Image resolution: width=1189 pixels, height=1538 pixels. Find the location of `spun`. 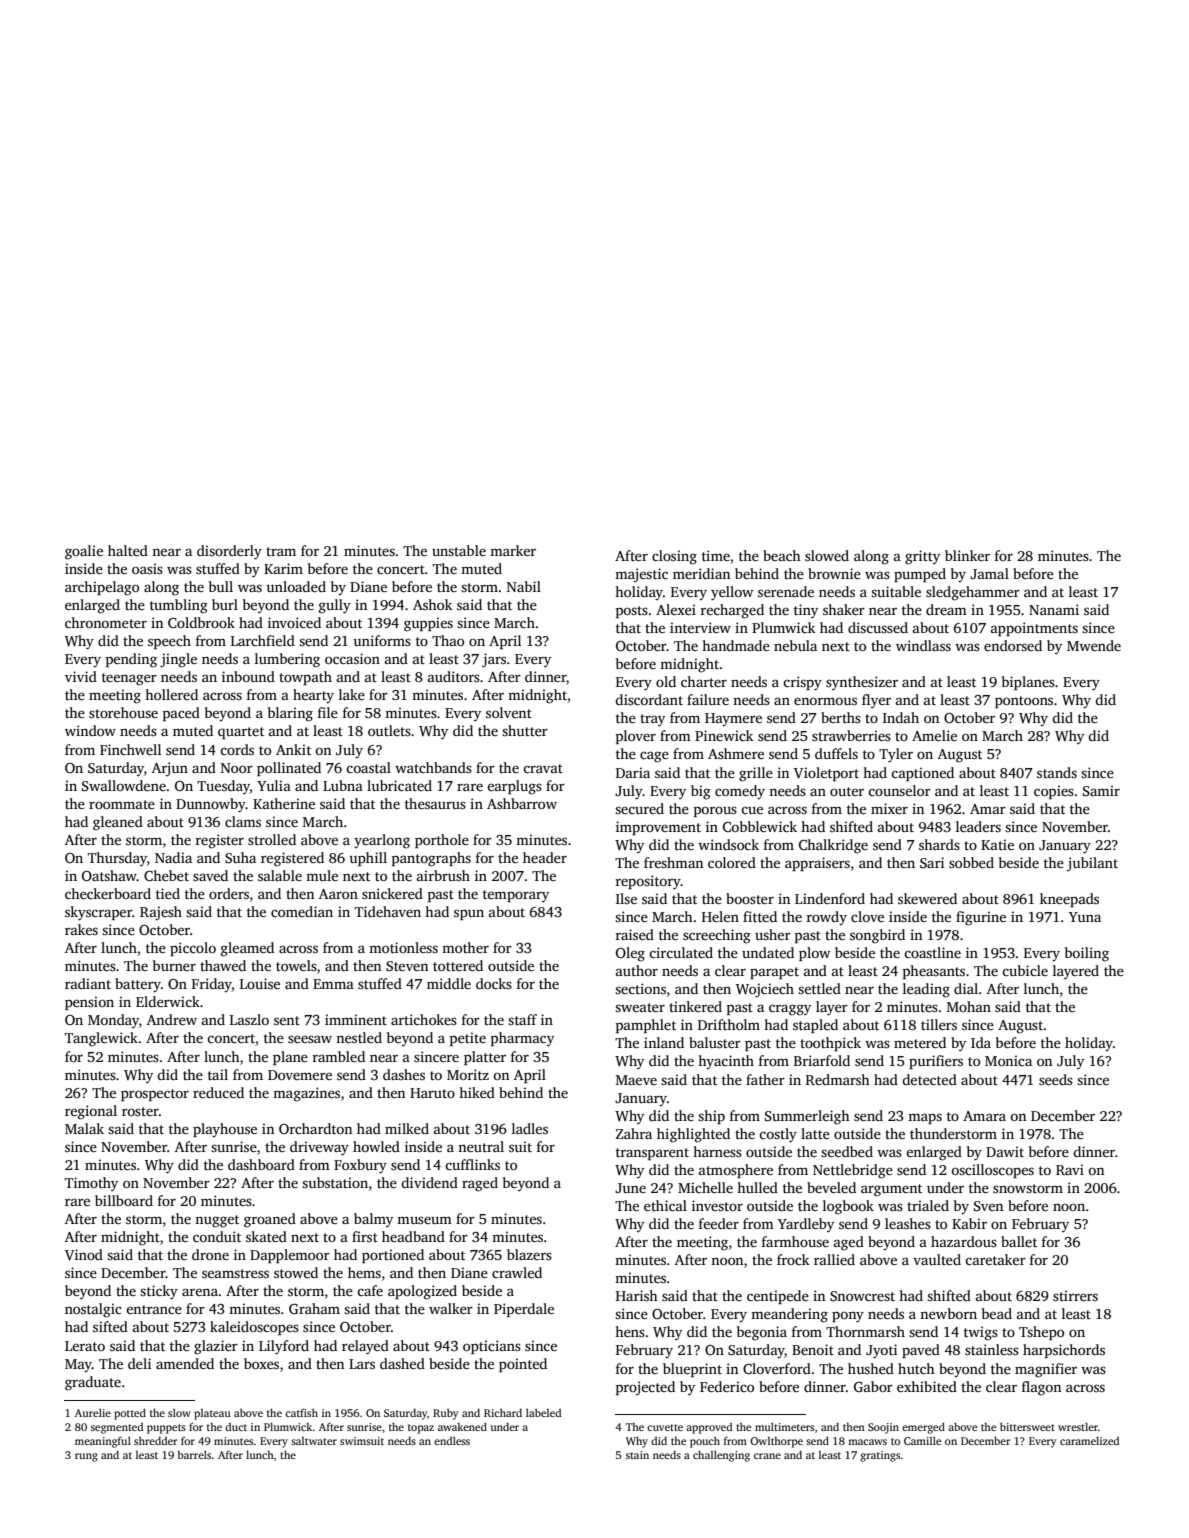

spun is located at coordinates (469, 914).
